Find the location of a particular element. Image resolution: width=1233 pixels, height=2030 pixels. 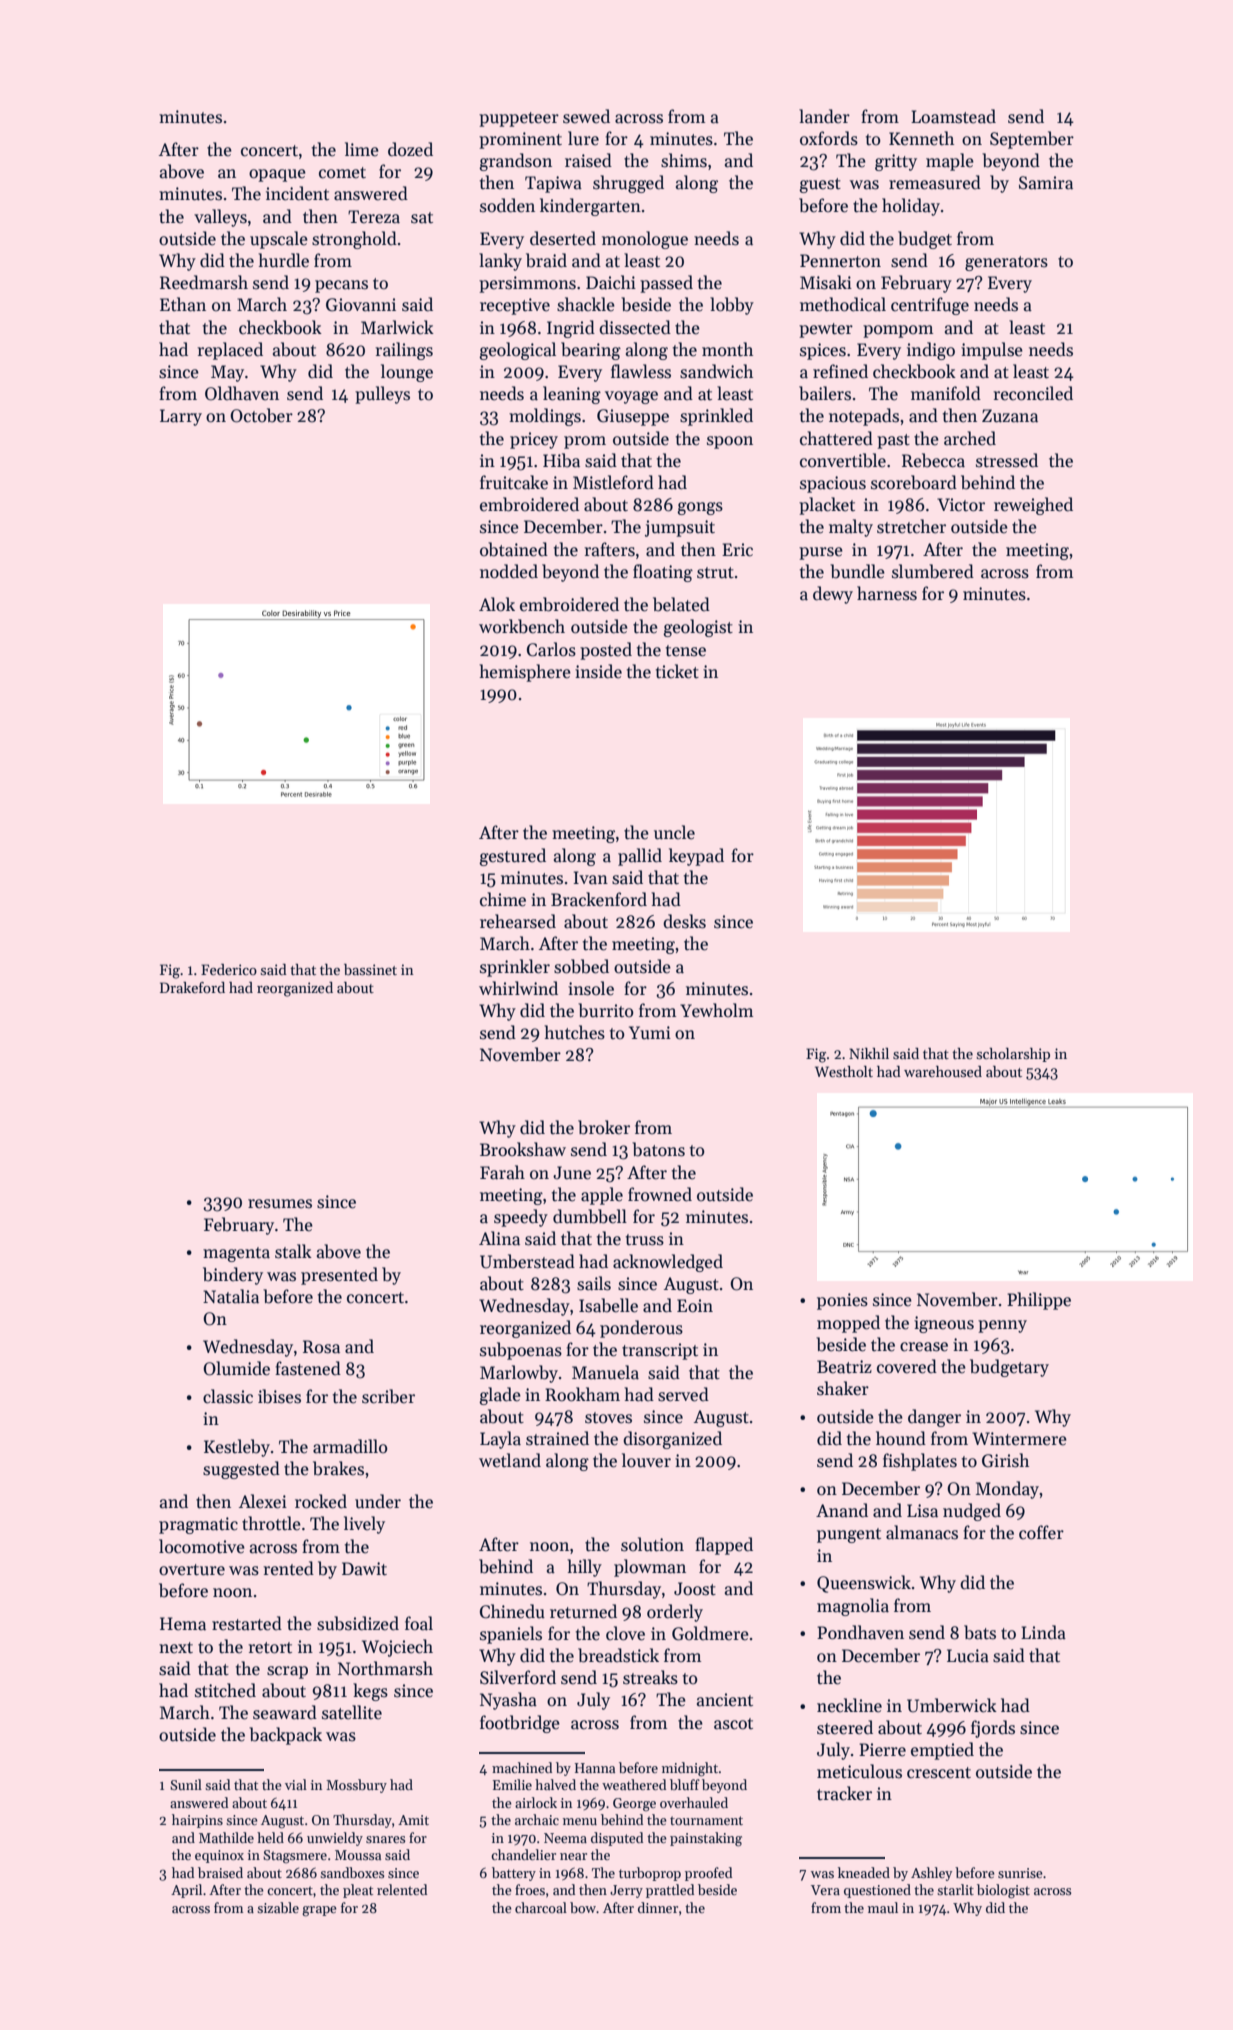

shims is located at coordinates (684, 160).
